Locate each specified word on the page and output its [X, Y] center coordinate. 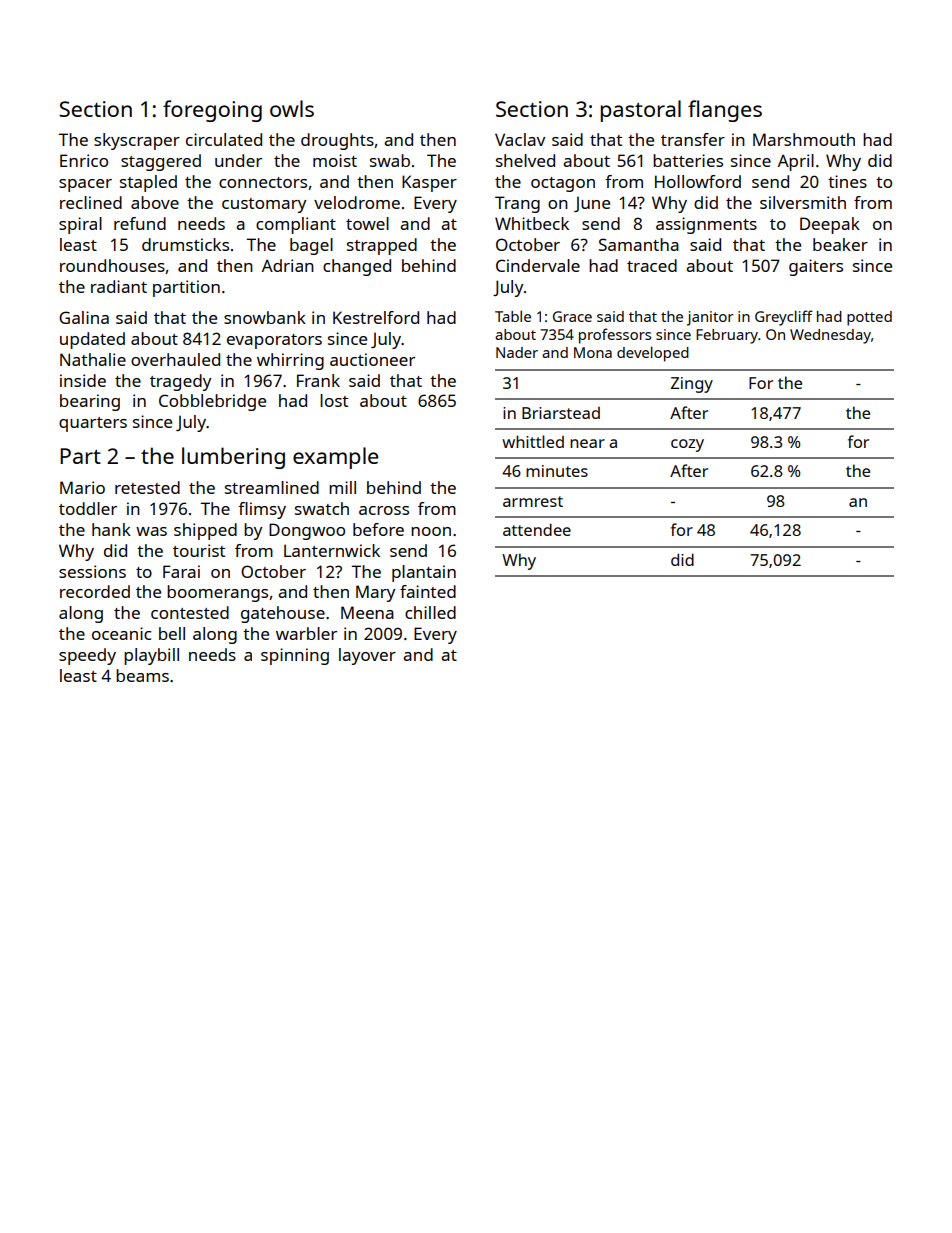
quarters [93, 424]
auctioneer [372, 359]
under [238, 160]
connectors [263, 182]
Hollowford [698, 181]
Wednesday [830, 336]
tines [847, 181]
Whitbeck [532, 223]
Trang [517, 204]
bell [172, 633]
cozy [687, 445]
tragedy [180, 382]
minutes [557, 471]
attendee [537, 529]
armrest [533, 501]
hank [111, 529]
